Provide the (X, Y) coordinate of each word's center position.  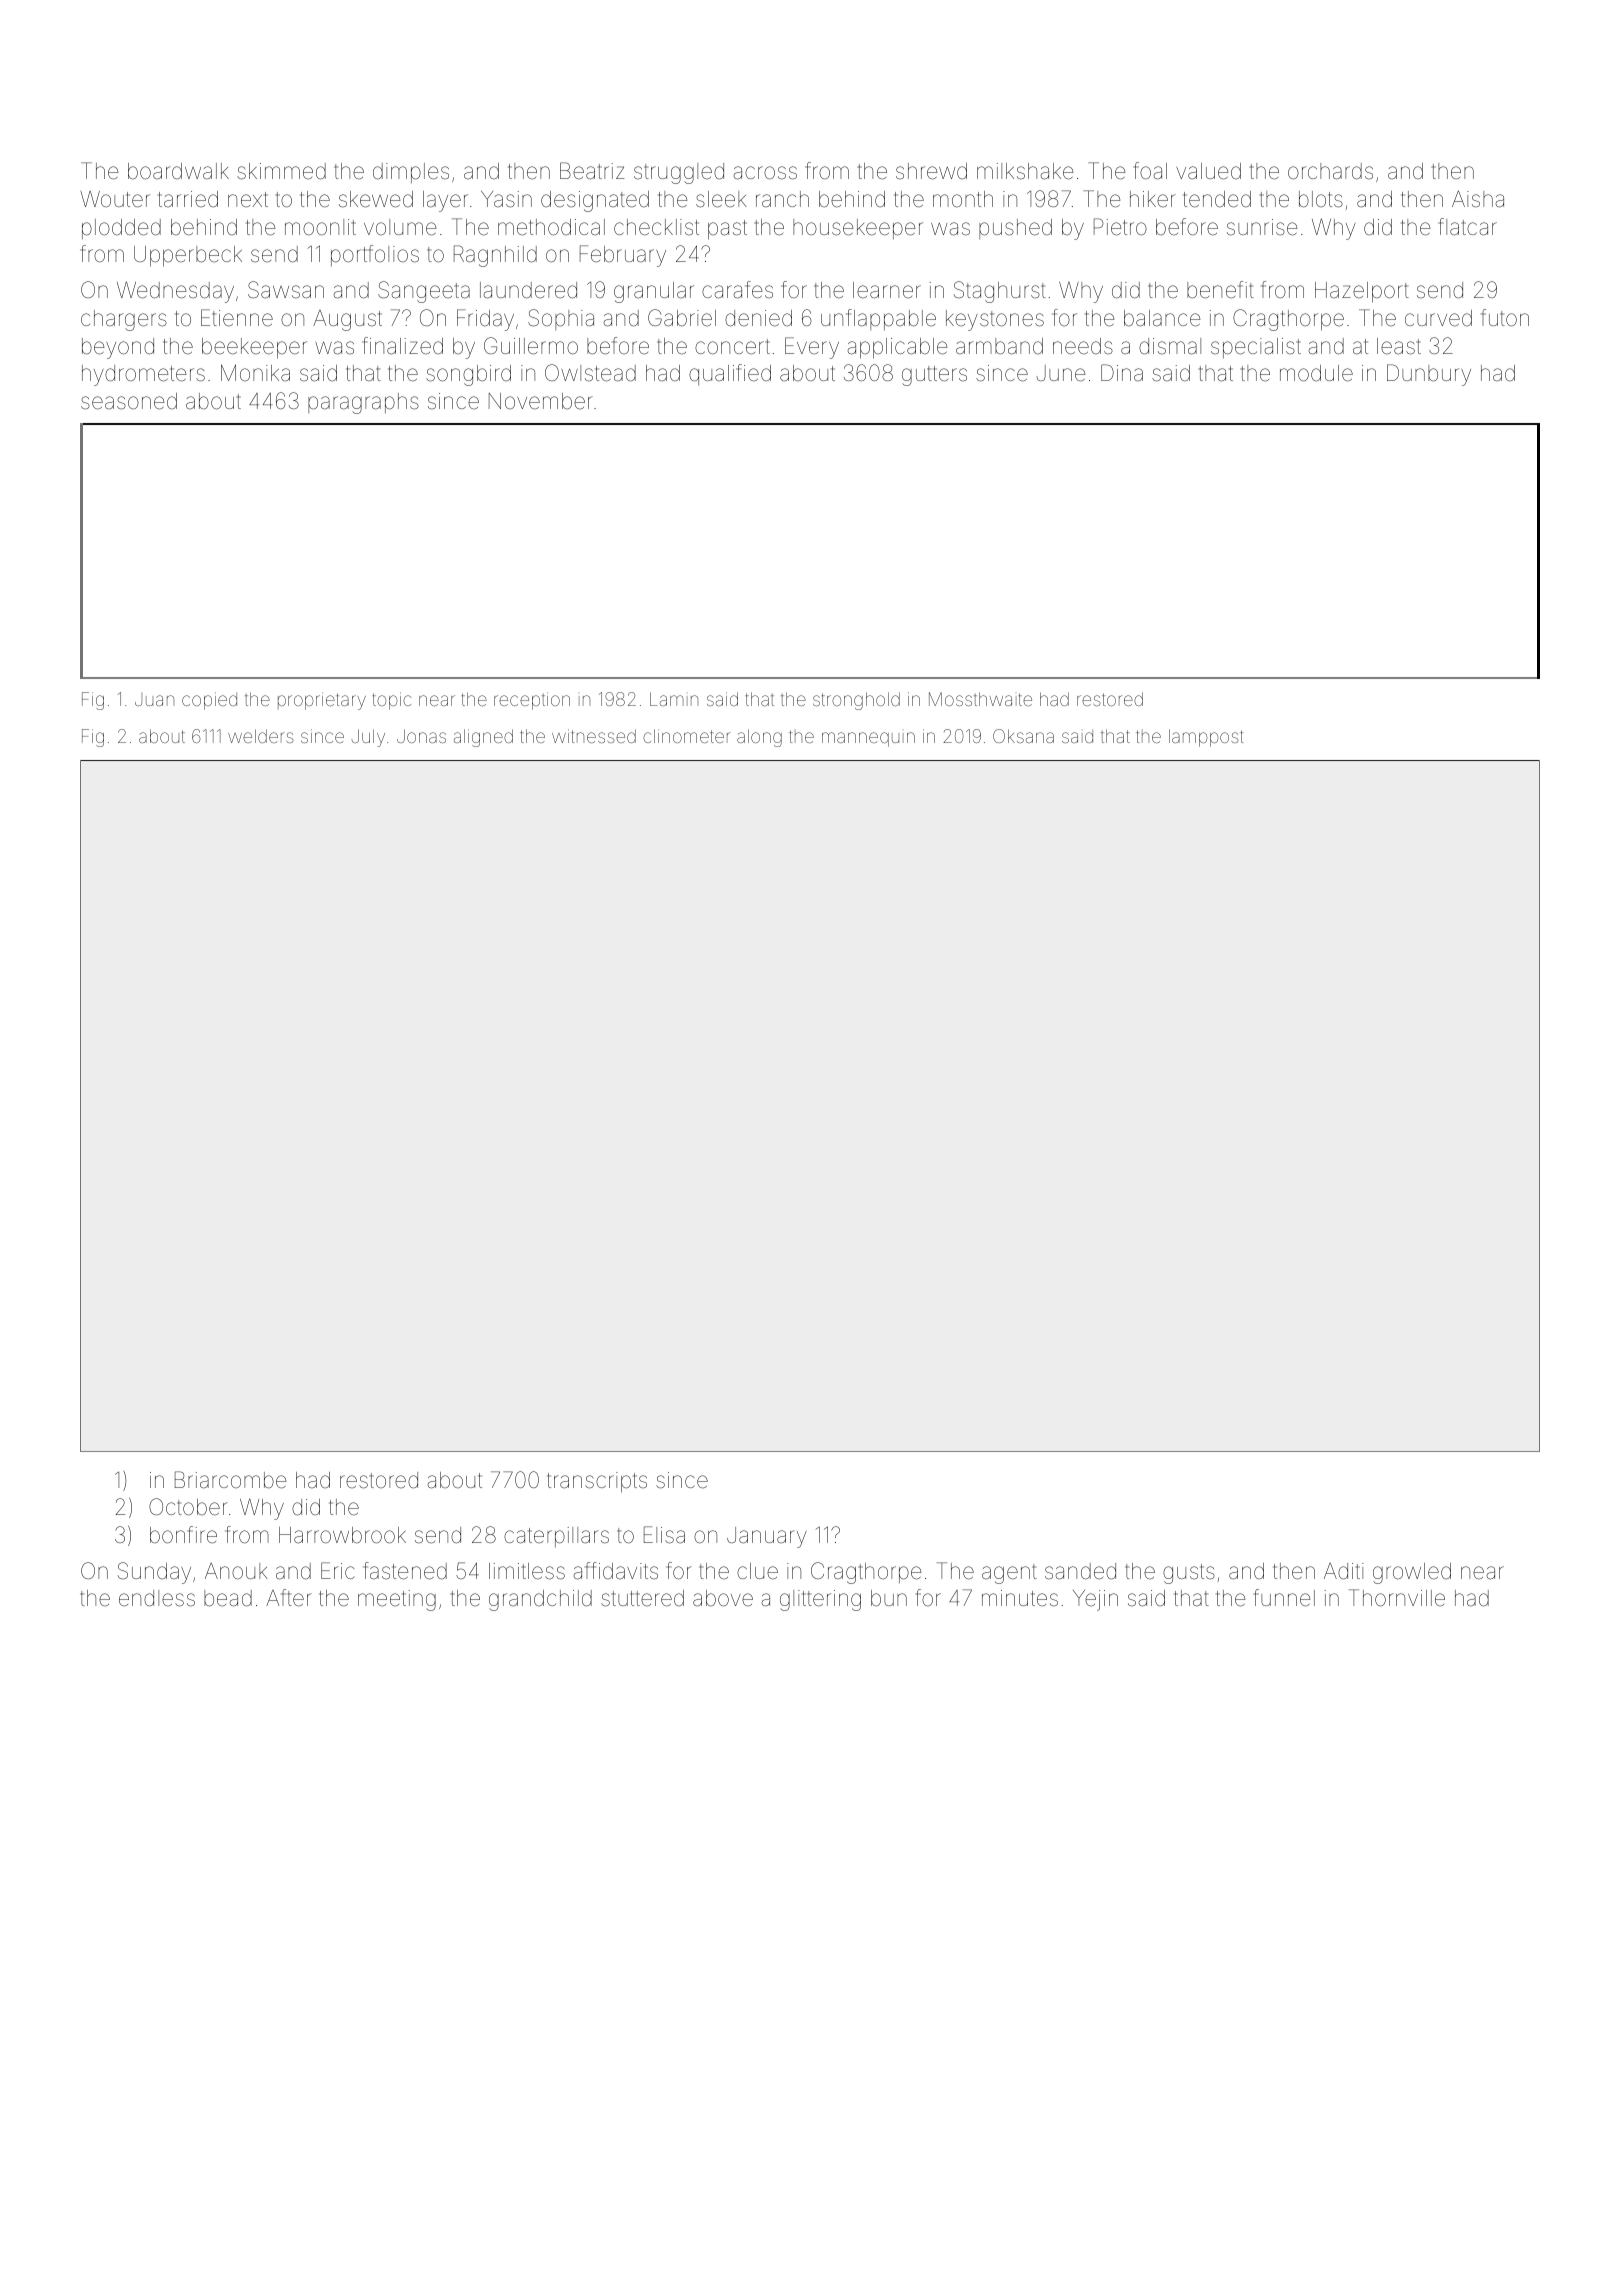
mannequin (868, 739)
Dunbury (1429, 375)
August (347, 320)
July (368, 738)
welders (261, 736)
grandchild (540, 1600)
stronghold (856, 701)
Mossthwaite (980, 699)
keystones (995, 320)
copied (209, 701)
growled (1412, 1573)
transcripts (597, 1482)
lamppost (1206, 738)
